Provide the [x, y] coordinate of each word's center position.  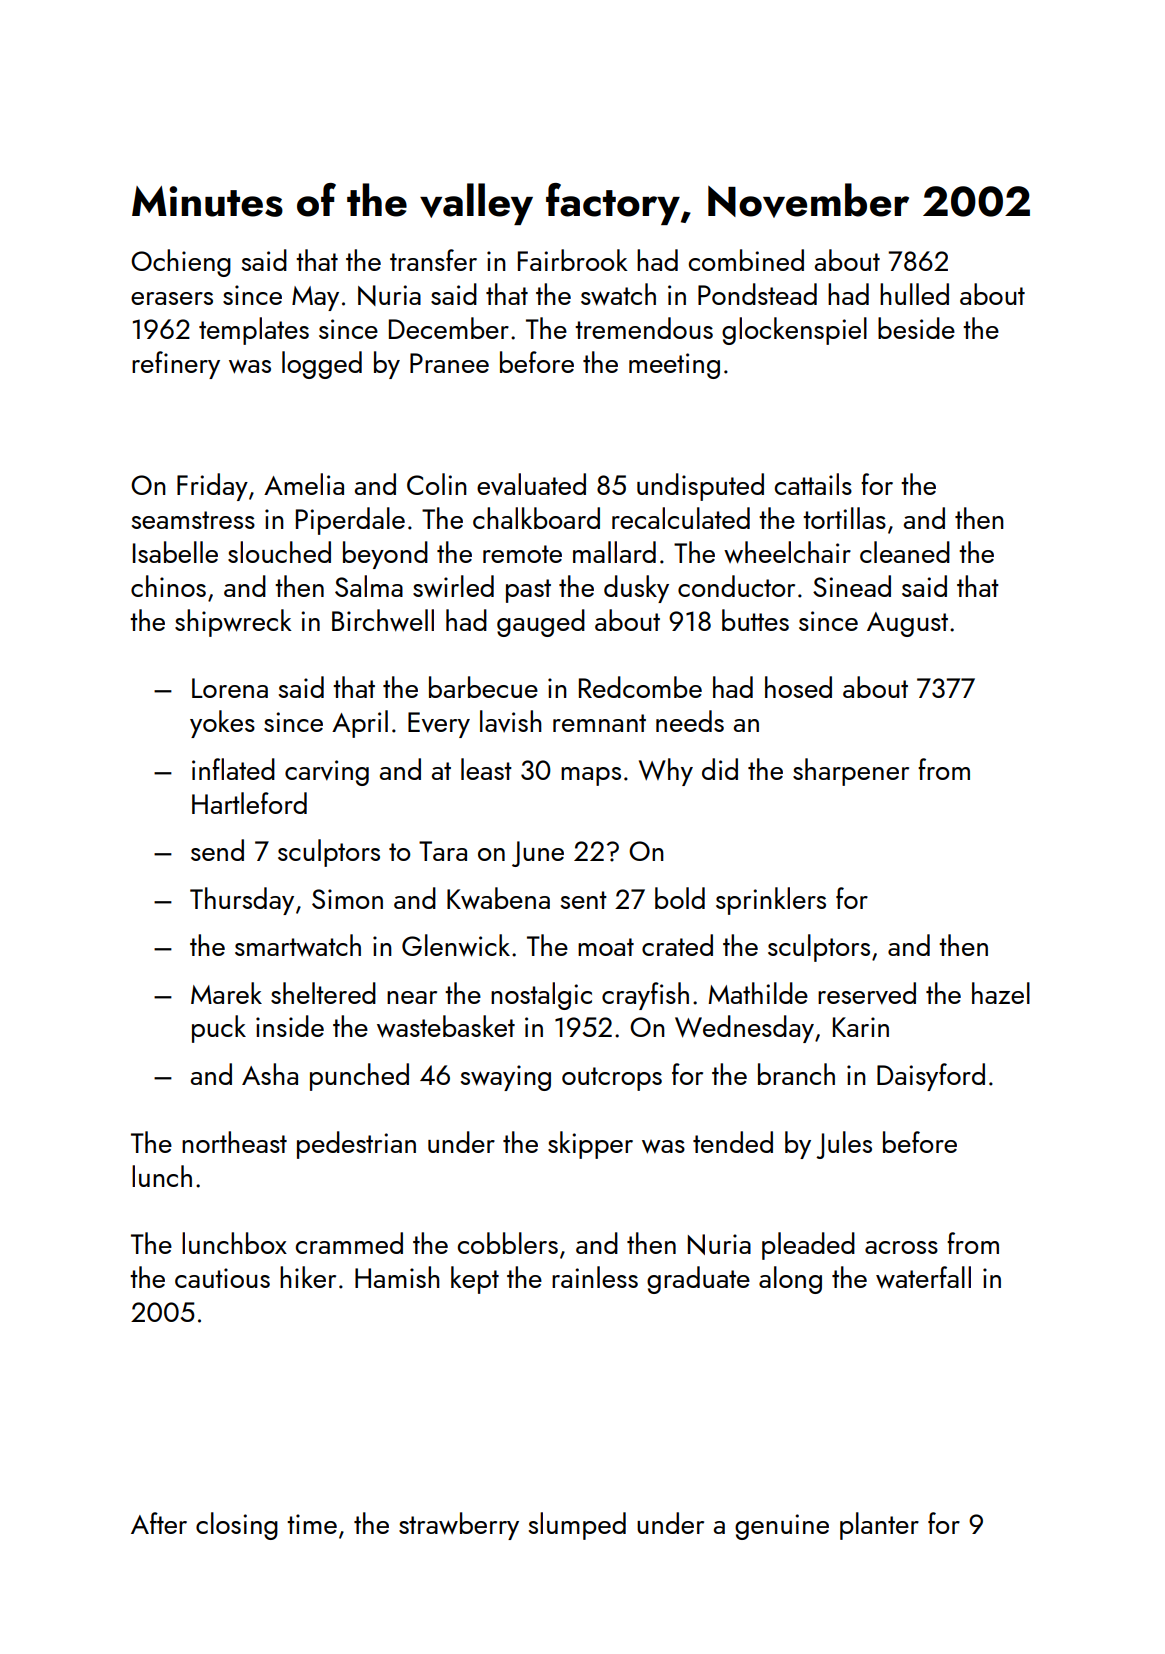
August [907, 624]
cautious [222, 1278]
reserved [867, 993]
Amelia [304, 484]
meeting [674, 366]
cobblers [508, 1243]
